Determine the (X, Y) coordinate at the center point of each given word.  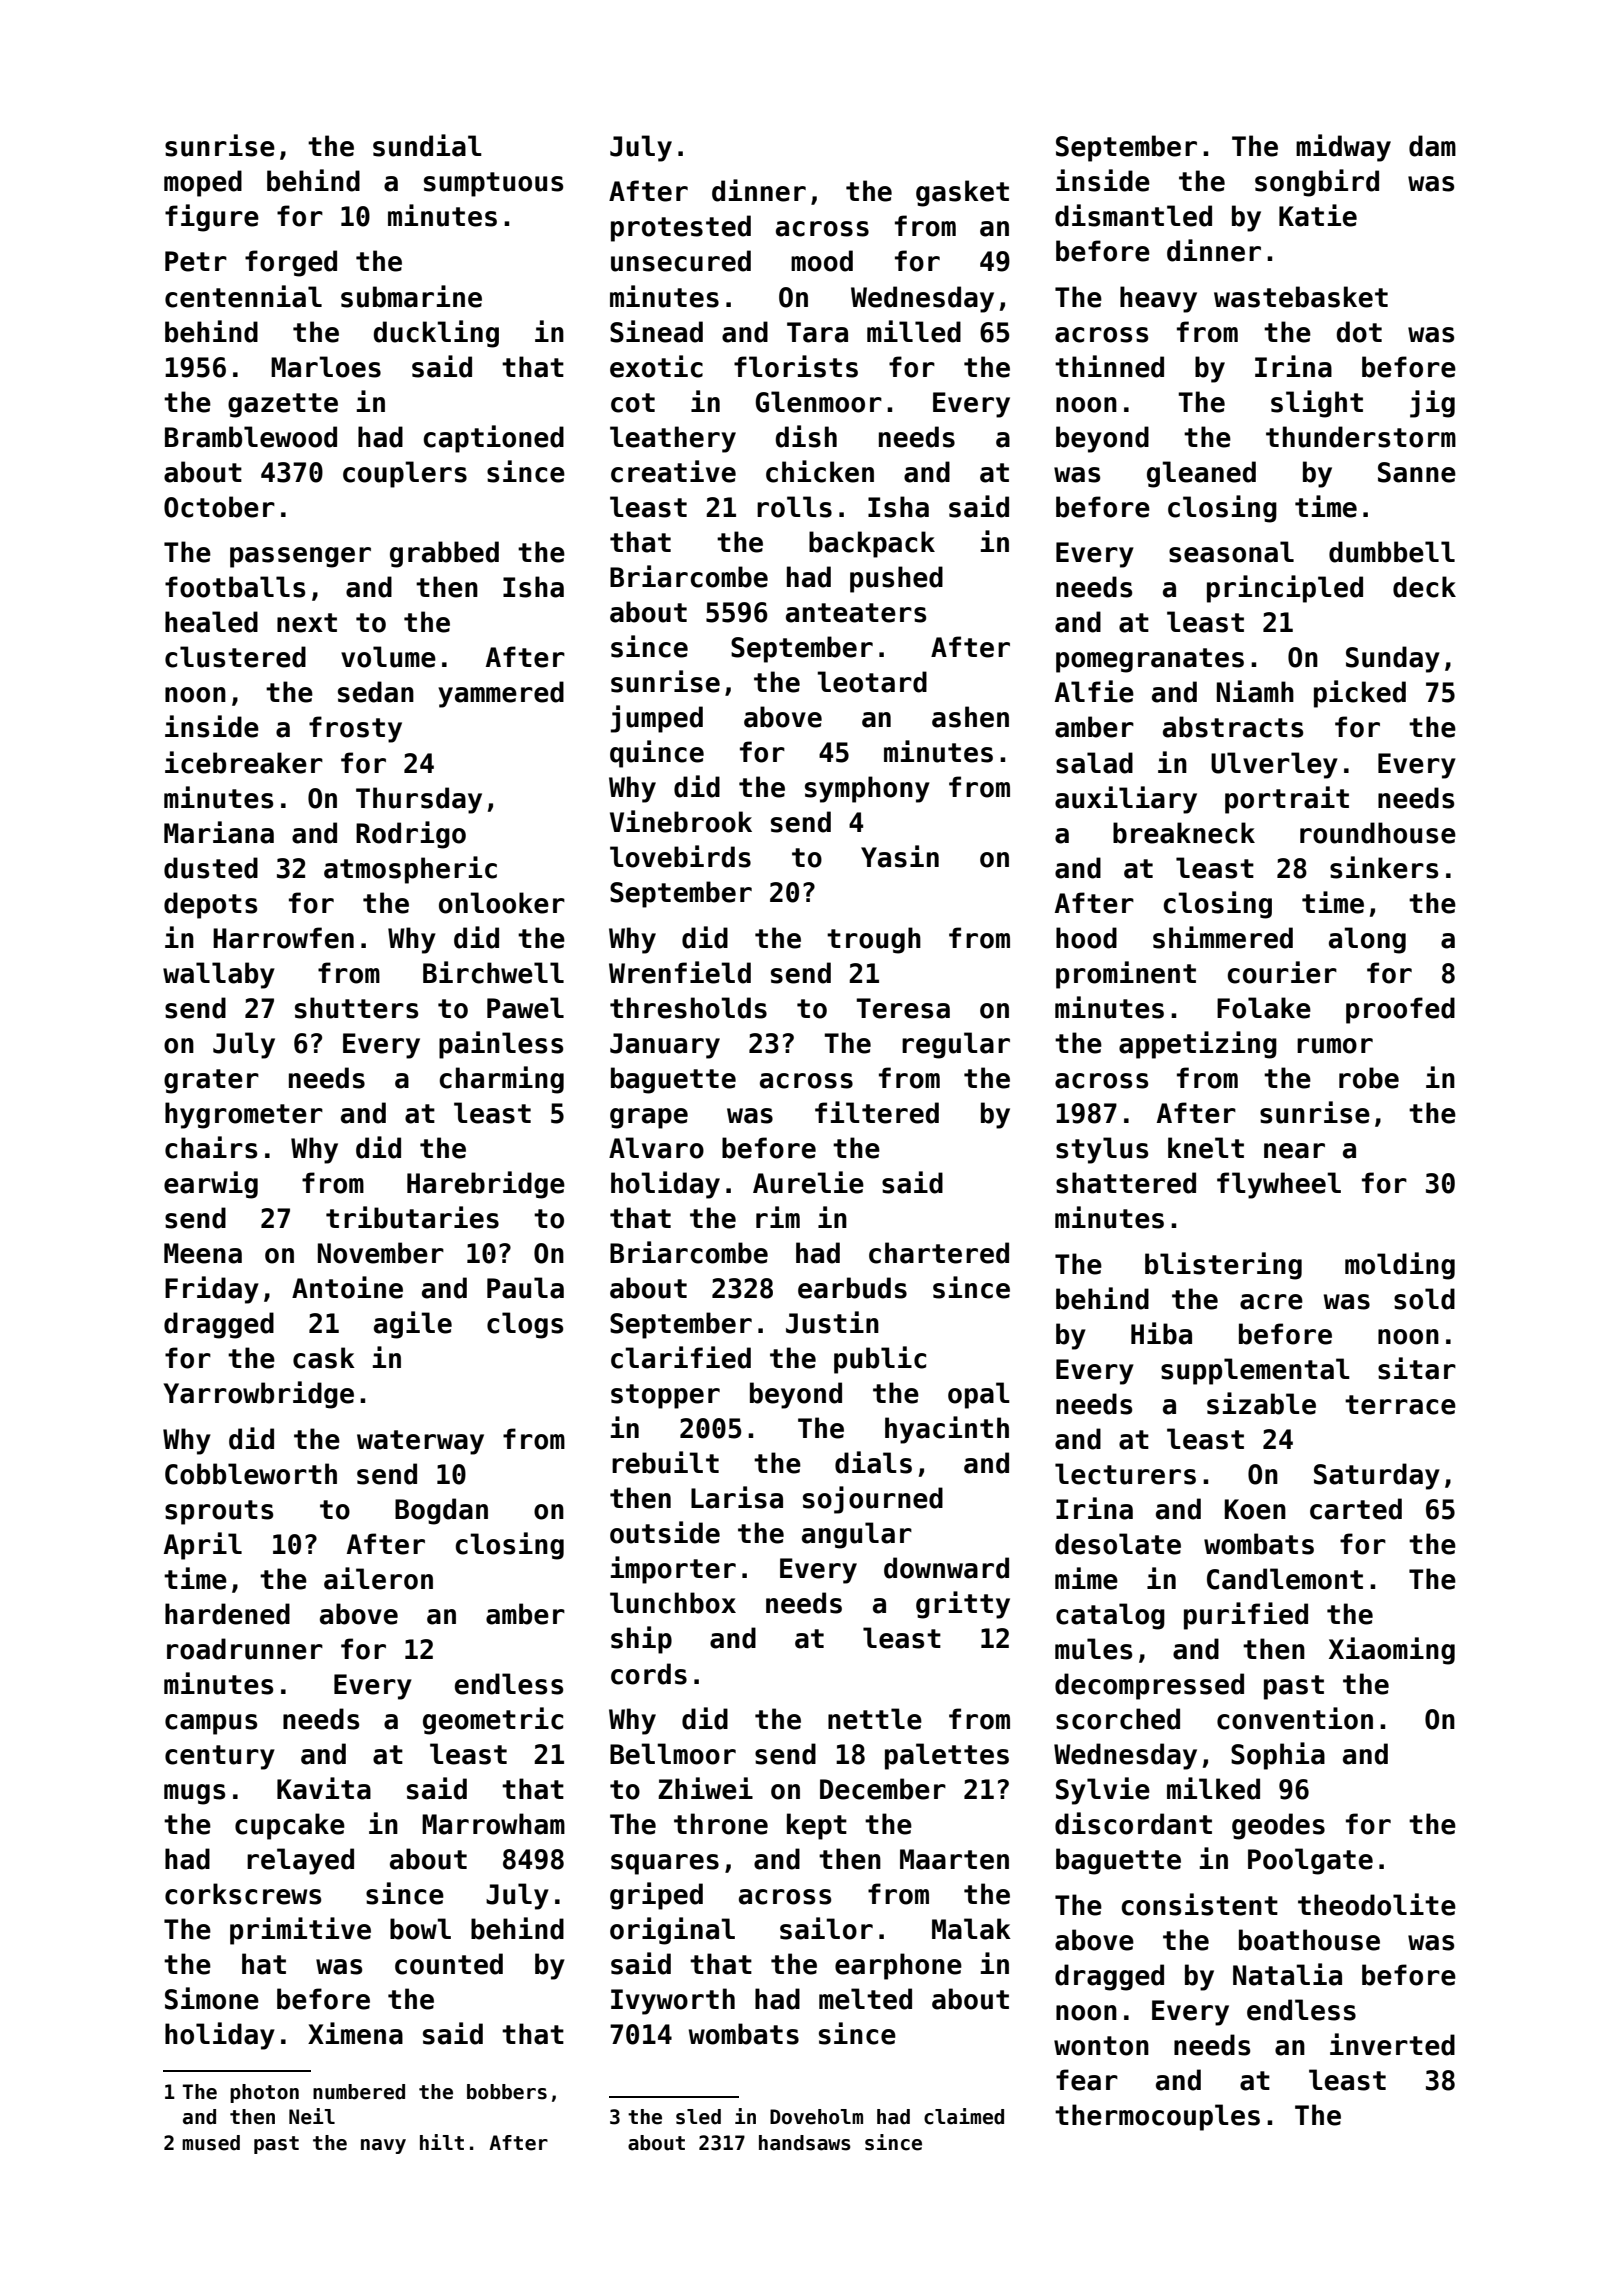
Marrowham (493, 1824)
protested (681, 228)
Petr (196, 261)
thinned (1109, 366)
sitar (1417, 1368)
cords (649, 1674)
